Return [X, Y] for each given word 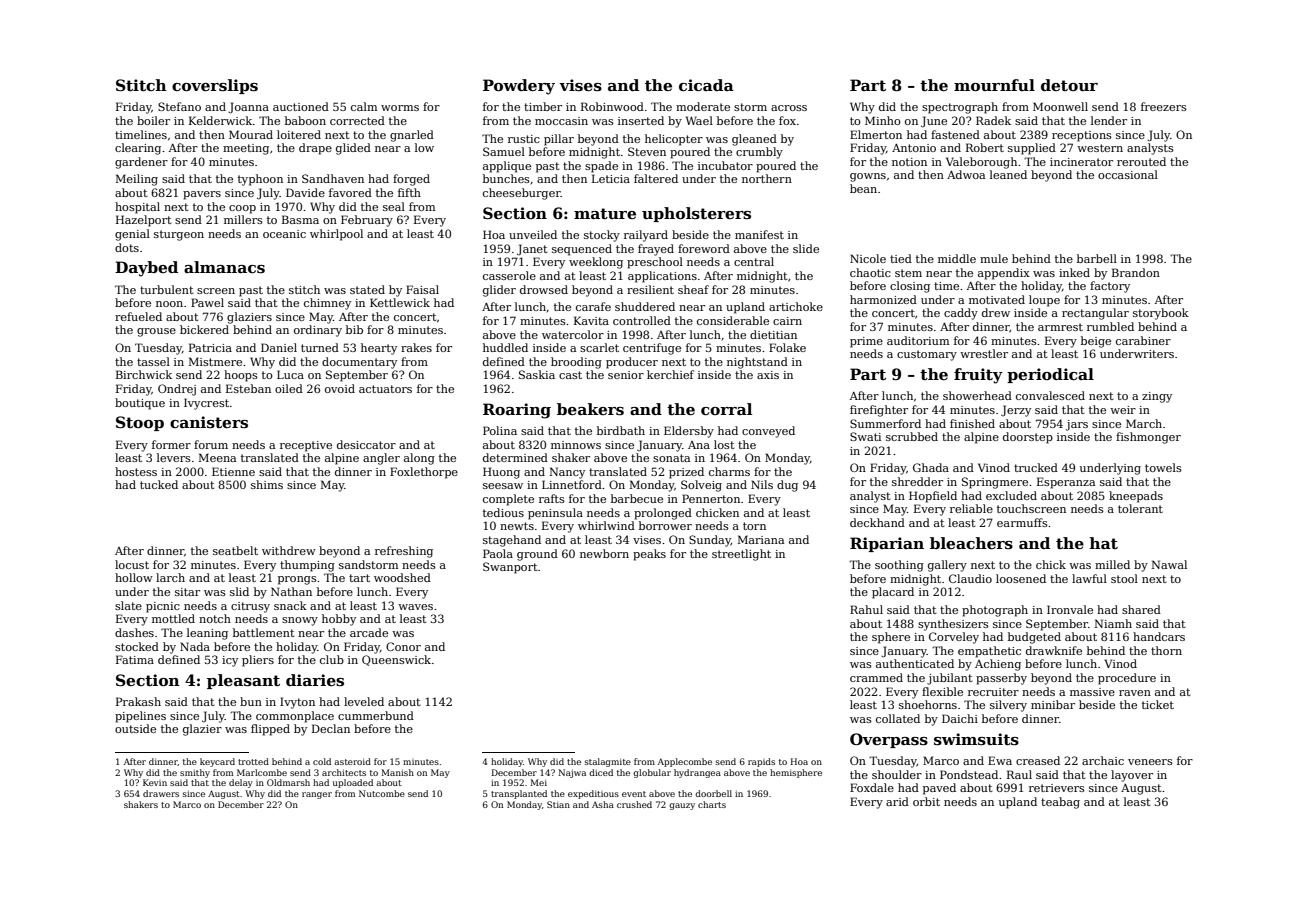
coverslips [215, 86]
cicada [706, 85]
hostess [136, 471]
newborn [604, 553]
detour [1069, 85]
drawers [161, 793]
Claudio [970, 578]
